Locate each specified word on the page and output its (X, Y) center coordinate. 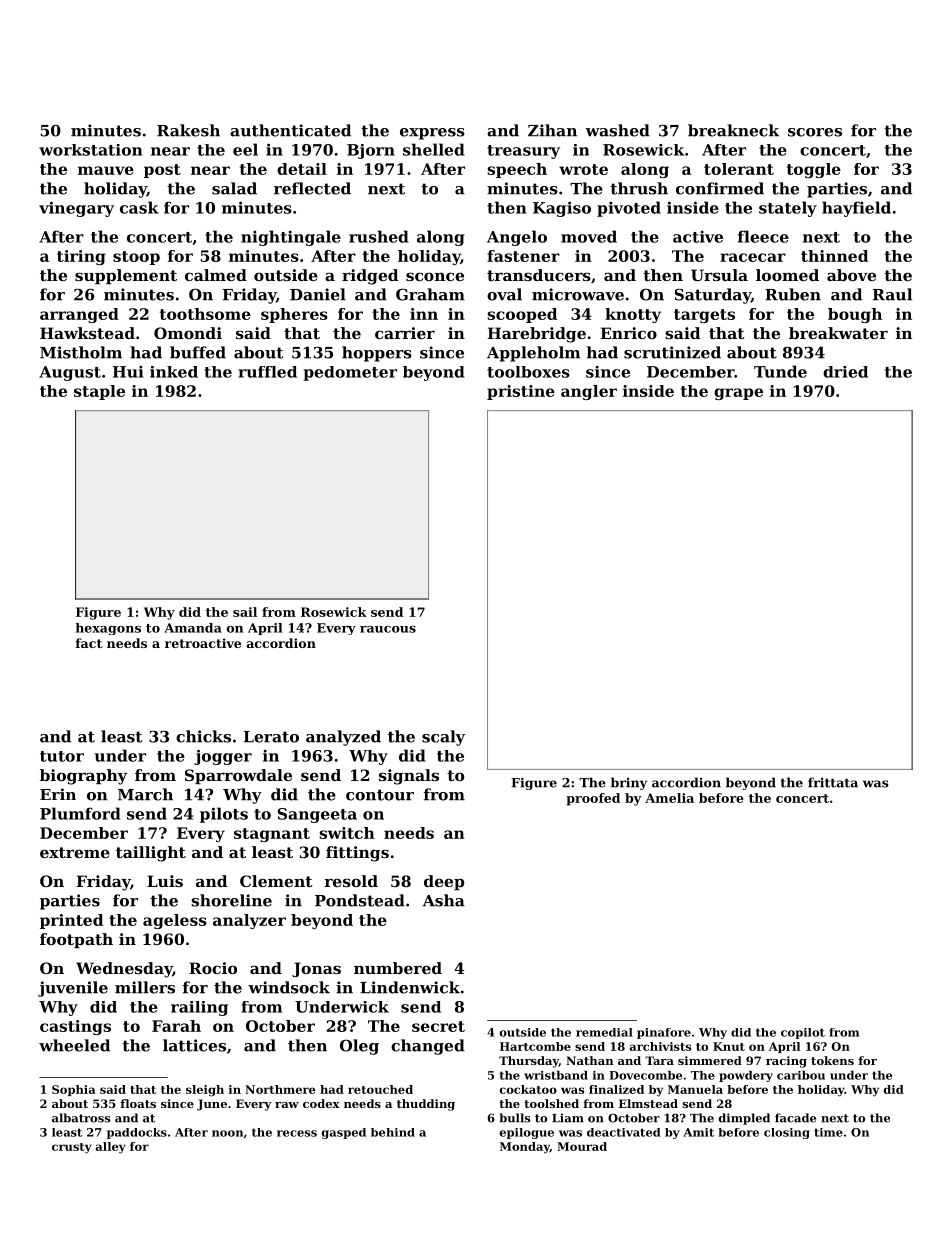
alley (111, 1148)
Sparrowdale (238, 776)
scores (815, 132)
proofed (593, 799)
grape (738, 394)
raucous (388, 629)
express (432, 134)
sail (245, 612)
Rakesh (188, 130)
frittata (833, 782)
